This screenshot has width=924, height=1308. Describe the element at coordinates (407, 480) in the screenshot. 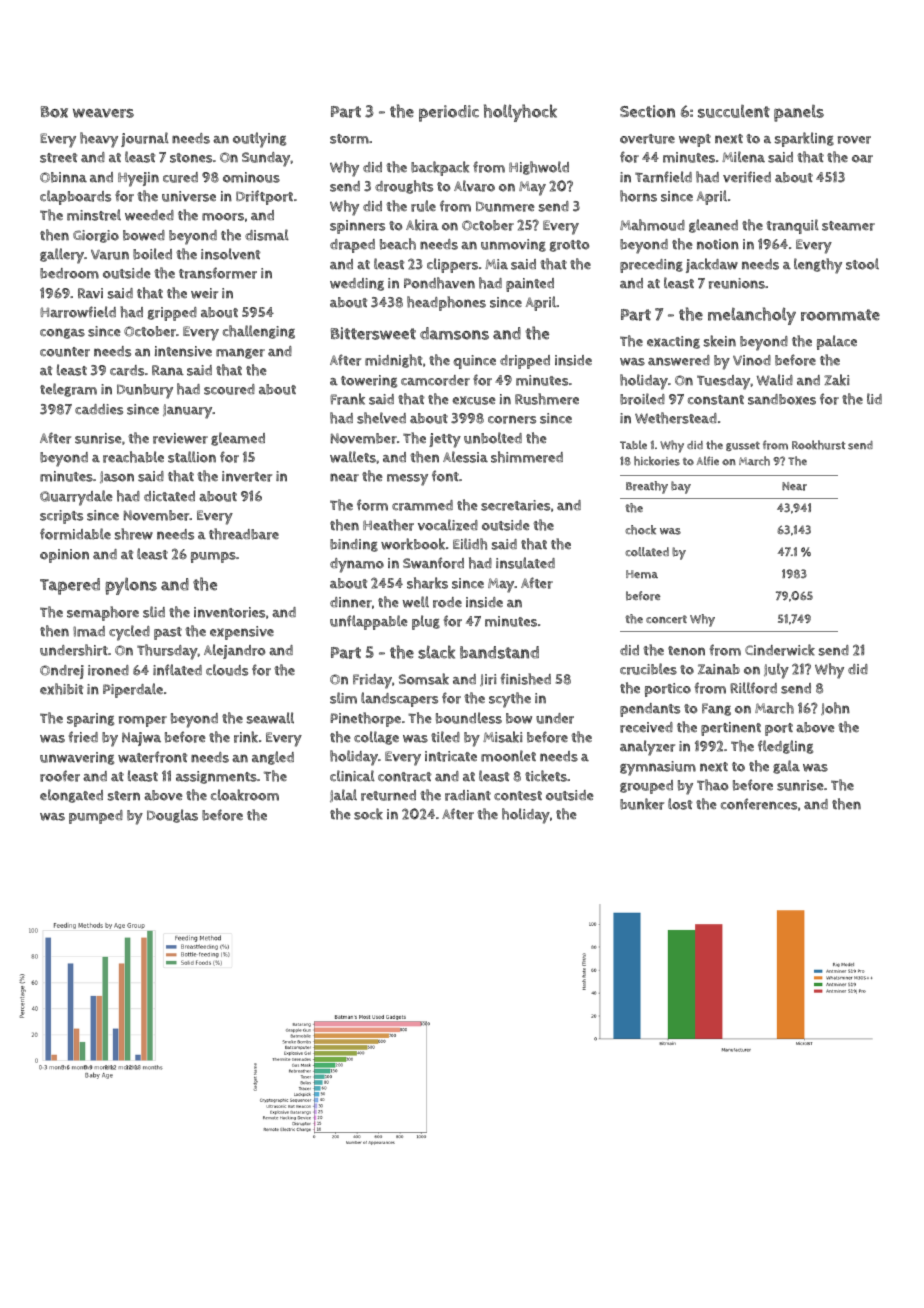

I see `messy` at that location.
